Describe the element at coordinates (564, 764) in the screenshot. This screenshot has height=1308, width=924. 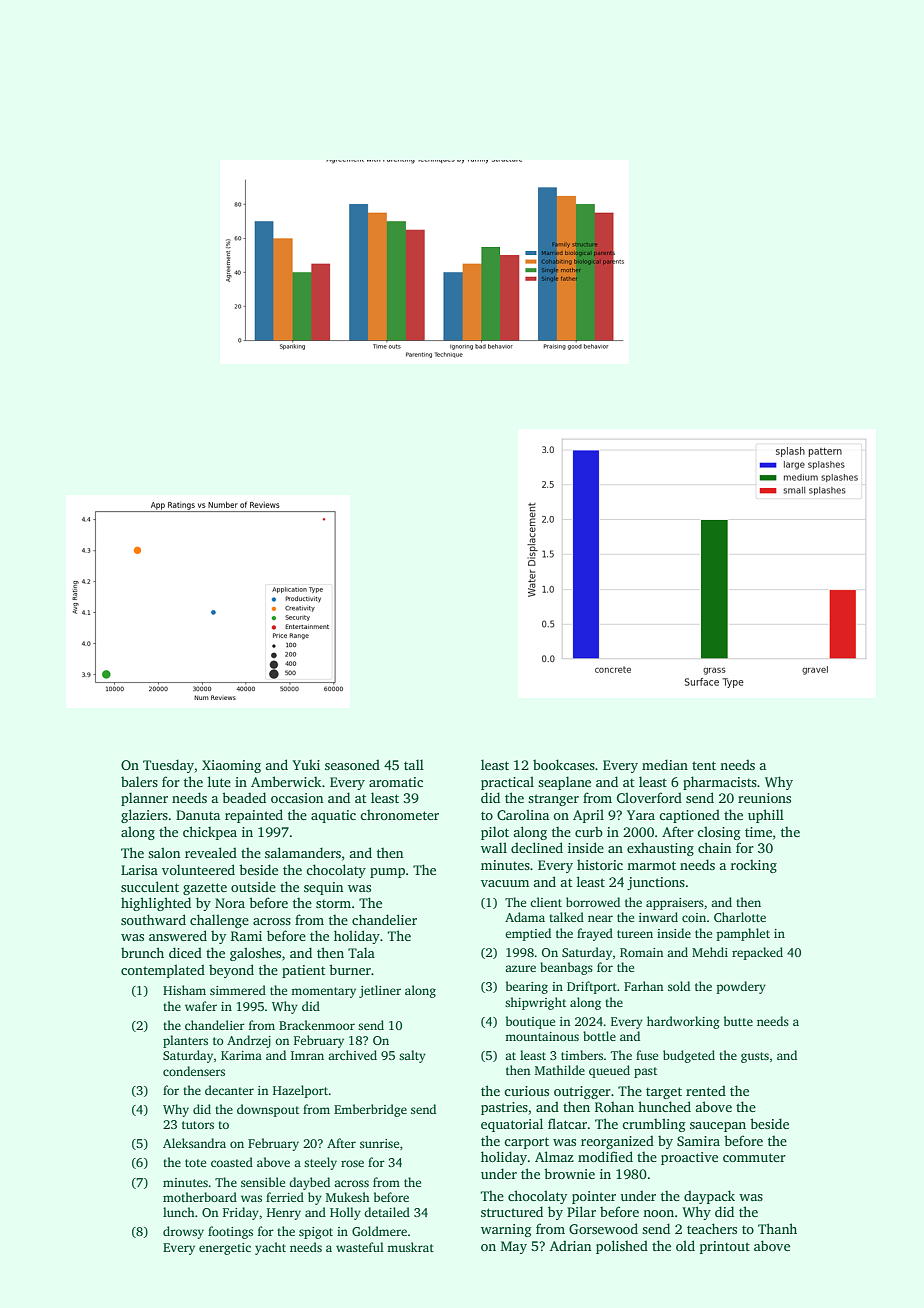
I see `bookcases` at that location.
